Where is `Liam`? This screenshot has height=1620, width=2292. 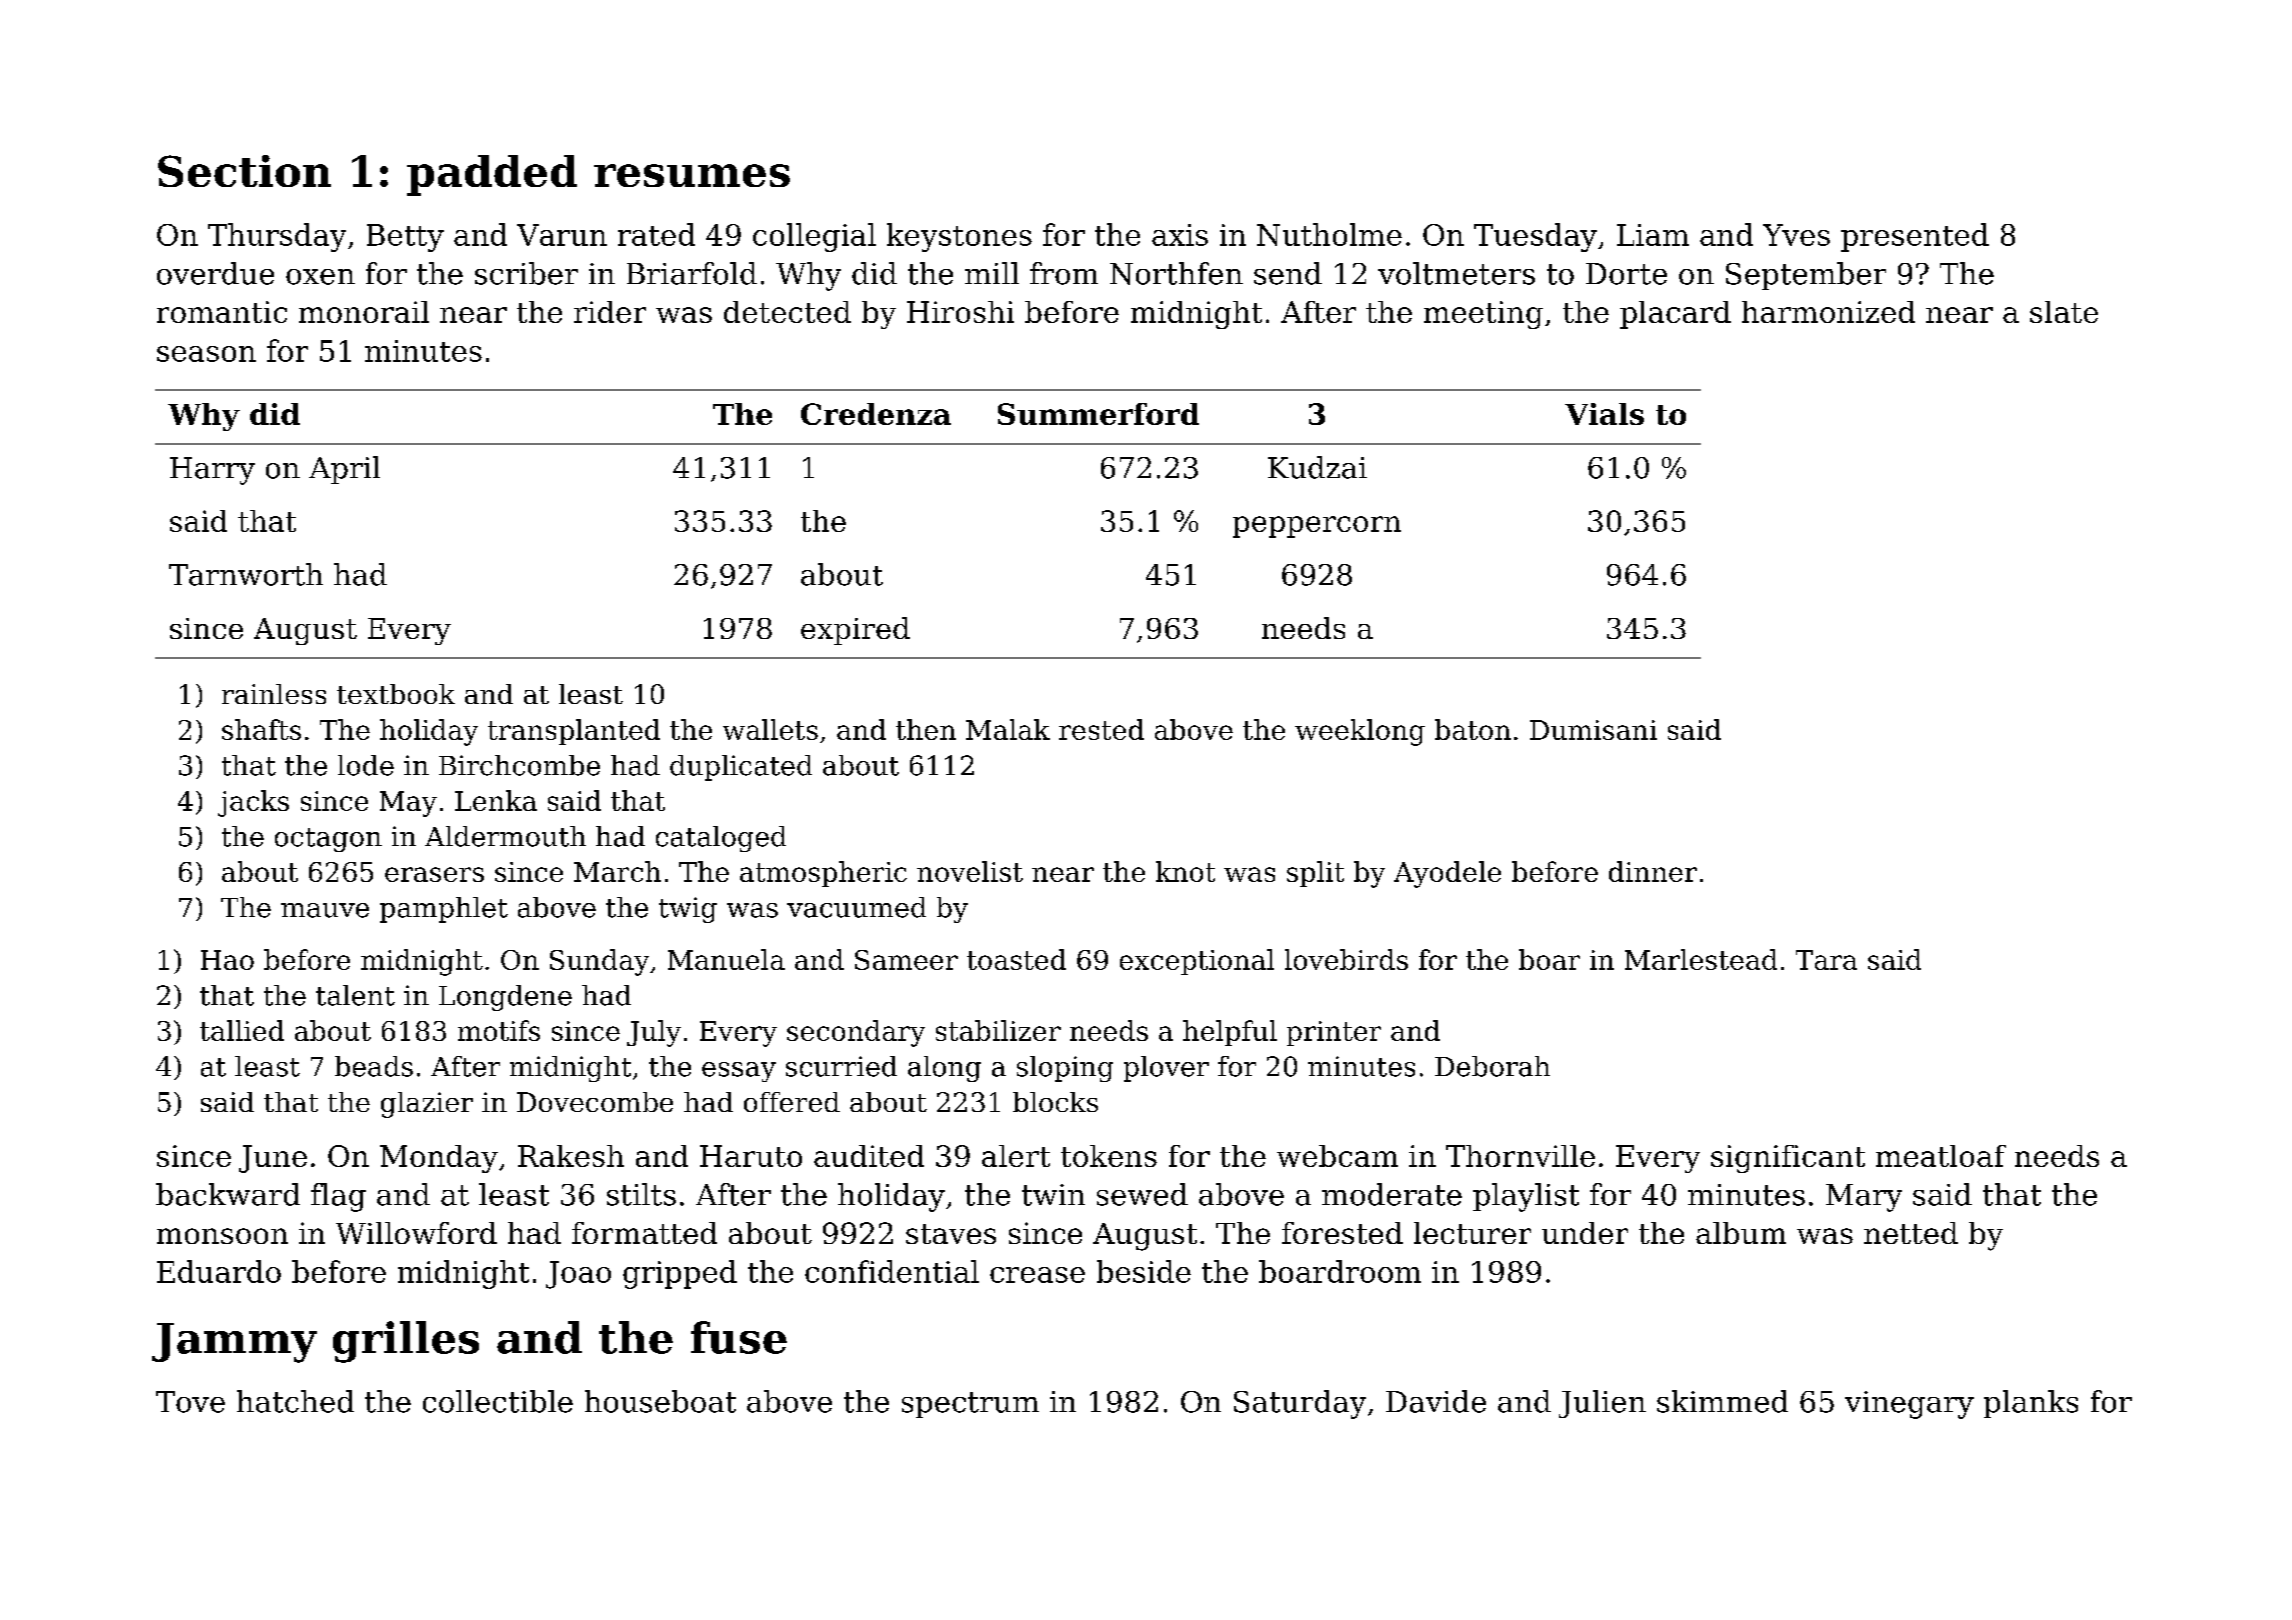 Liam is located at coordinates (1653, 235).
